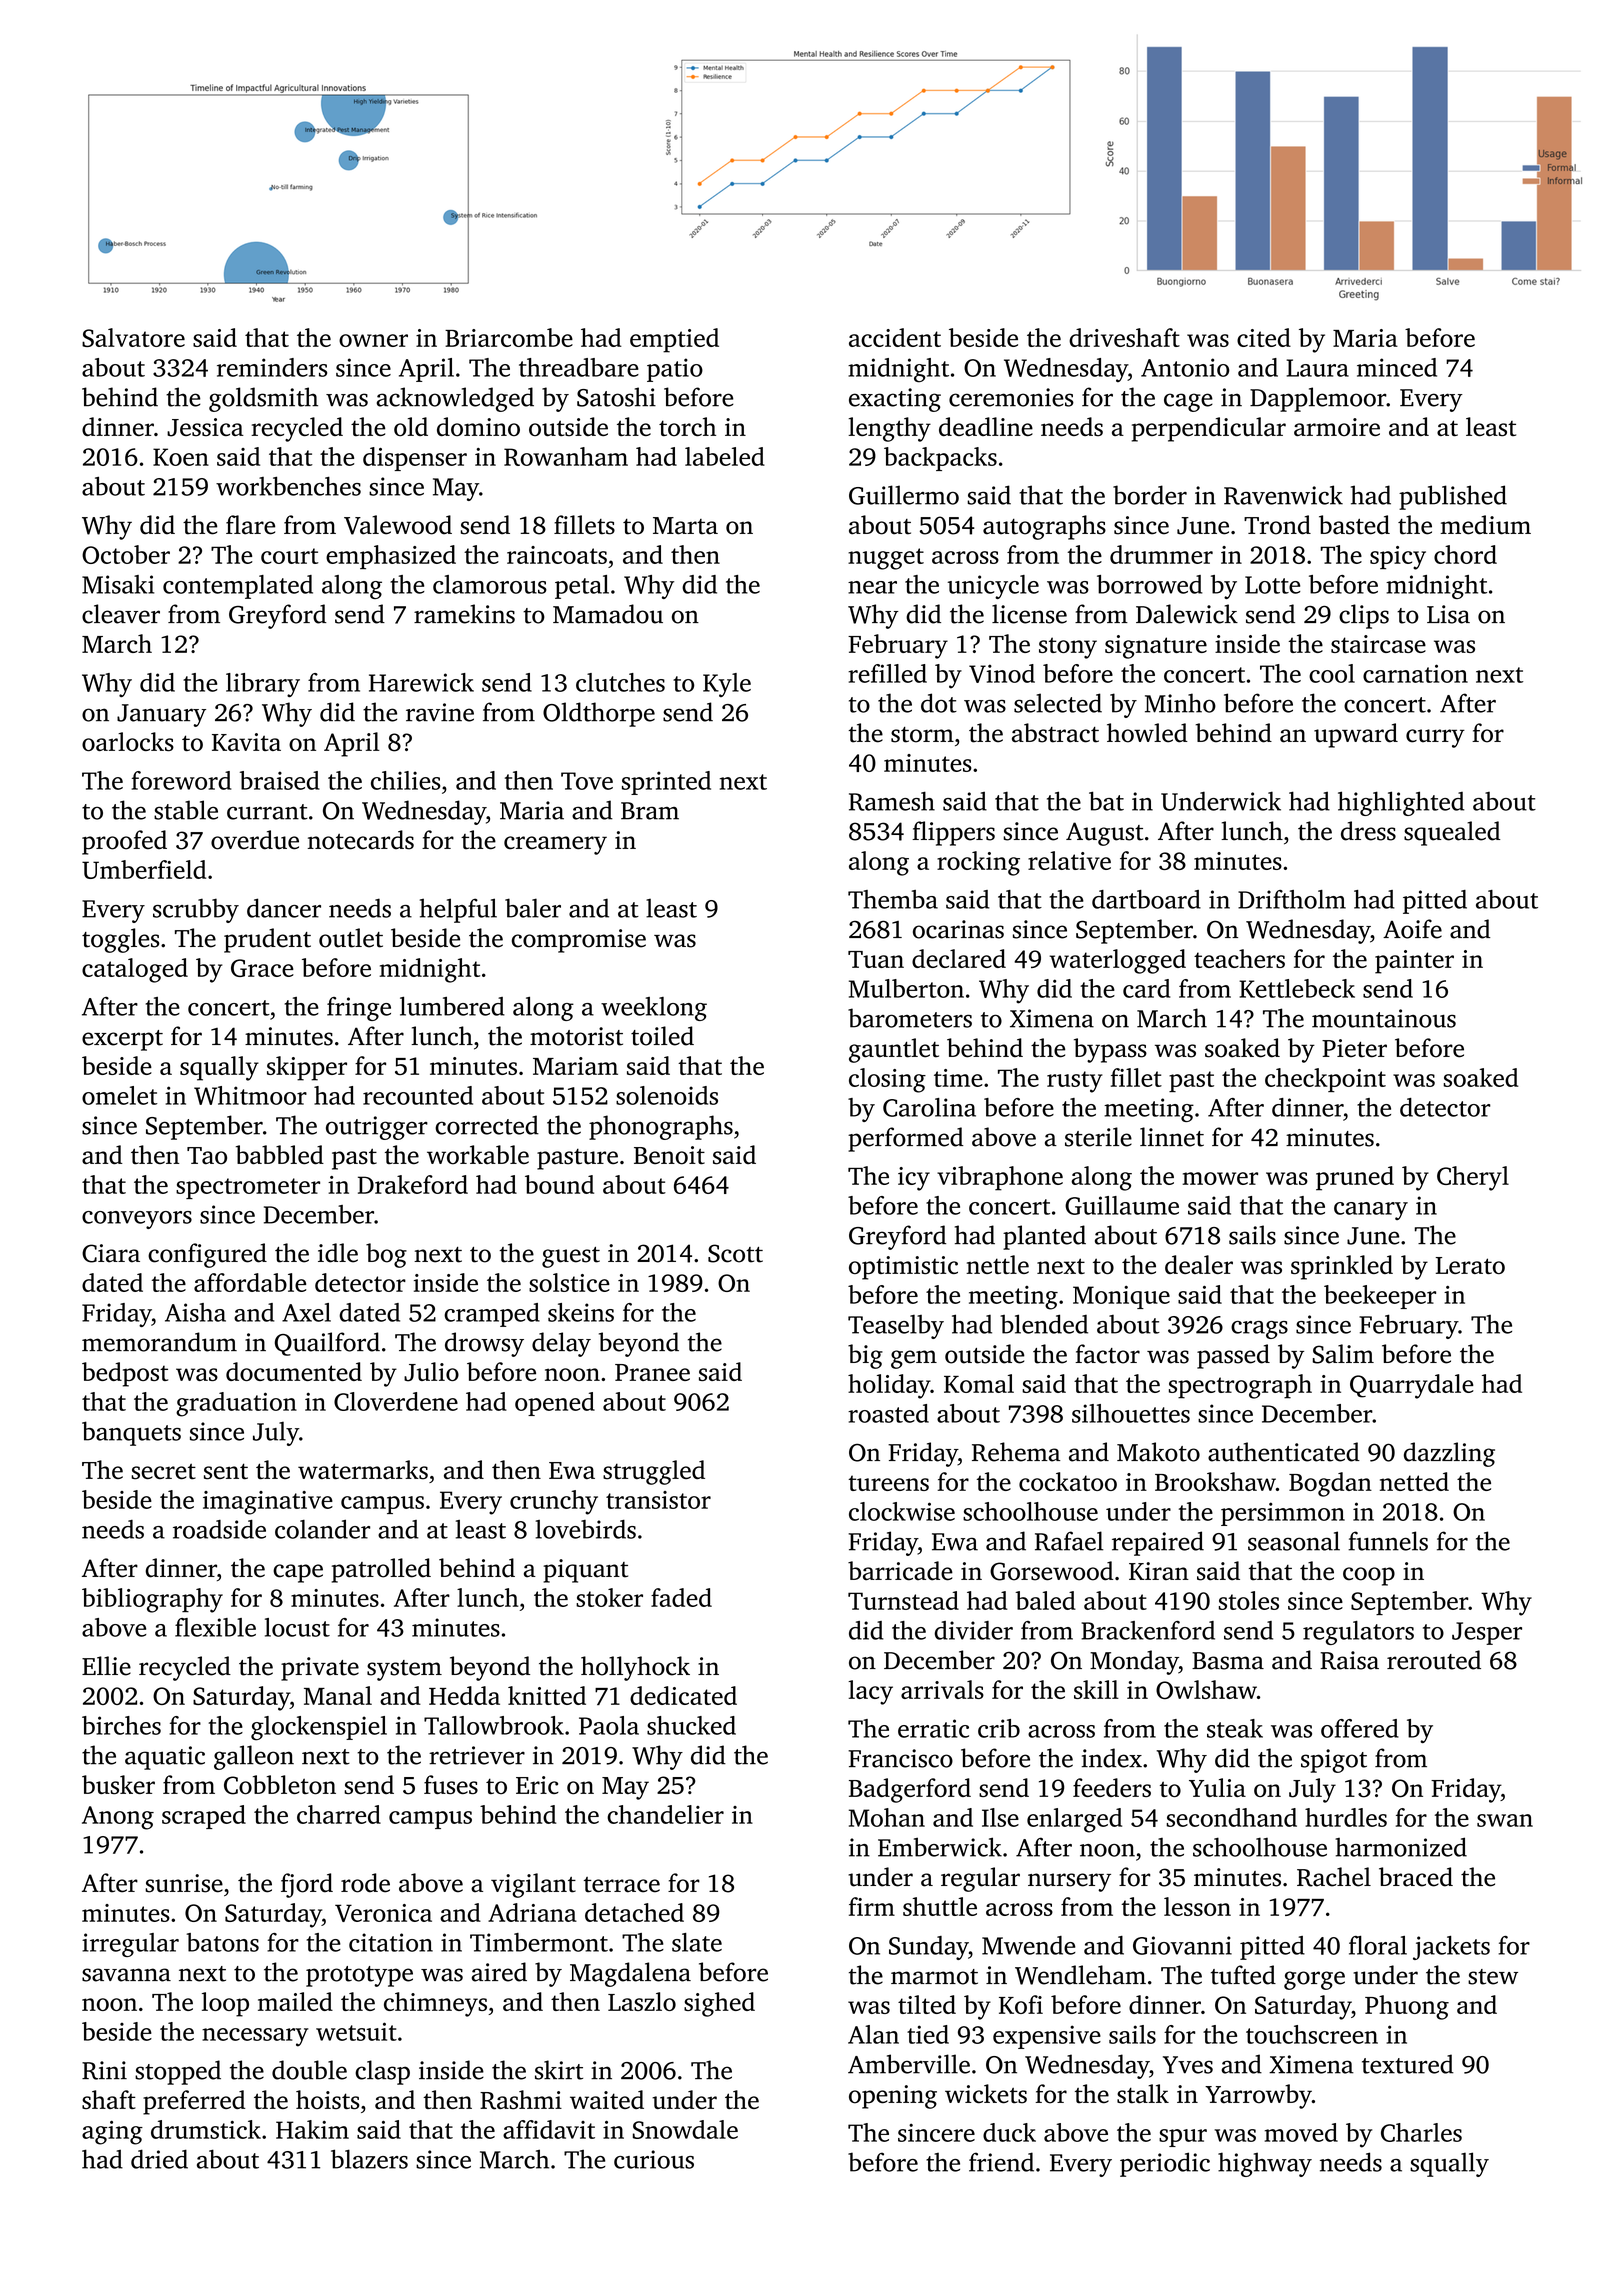 The height and width of the screenshot is (2292, 1620). What do you see at coordinates (1330, 1484) in the screenshot?
I see `Bogdan` at bounding box center [1330, 1484].
